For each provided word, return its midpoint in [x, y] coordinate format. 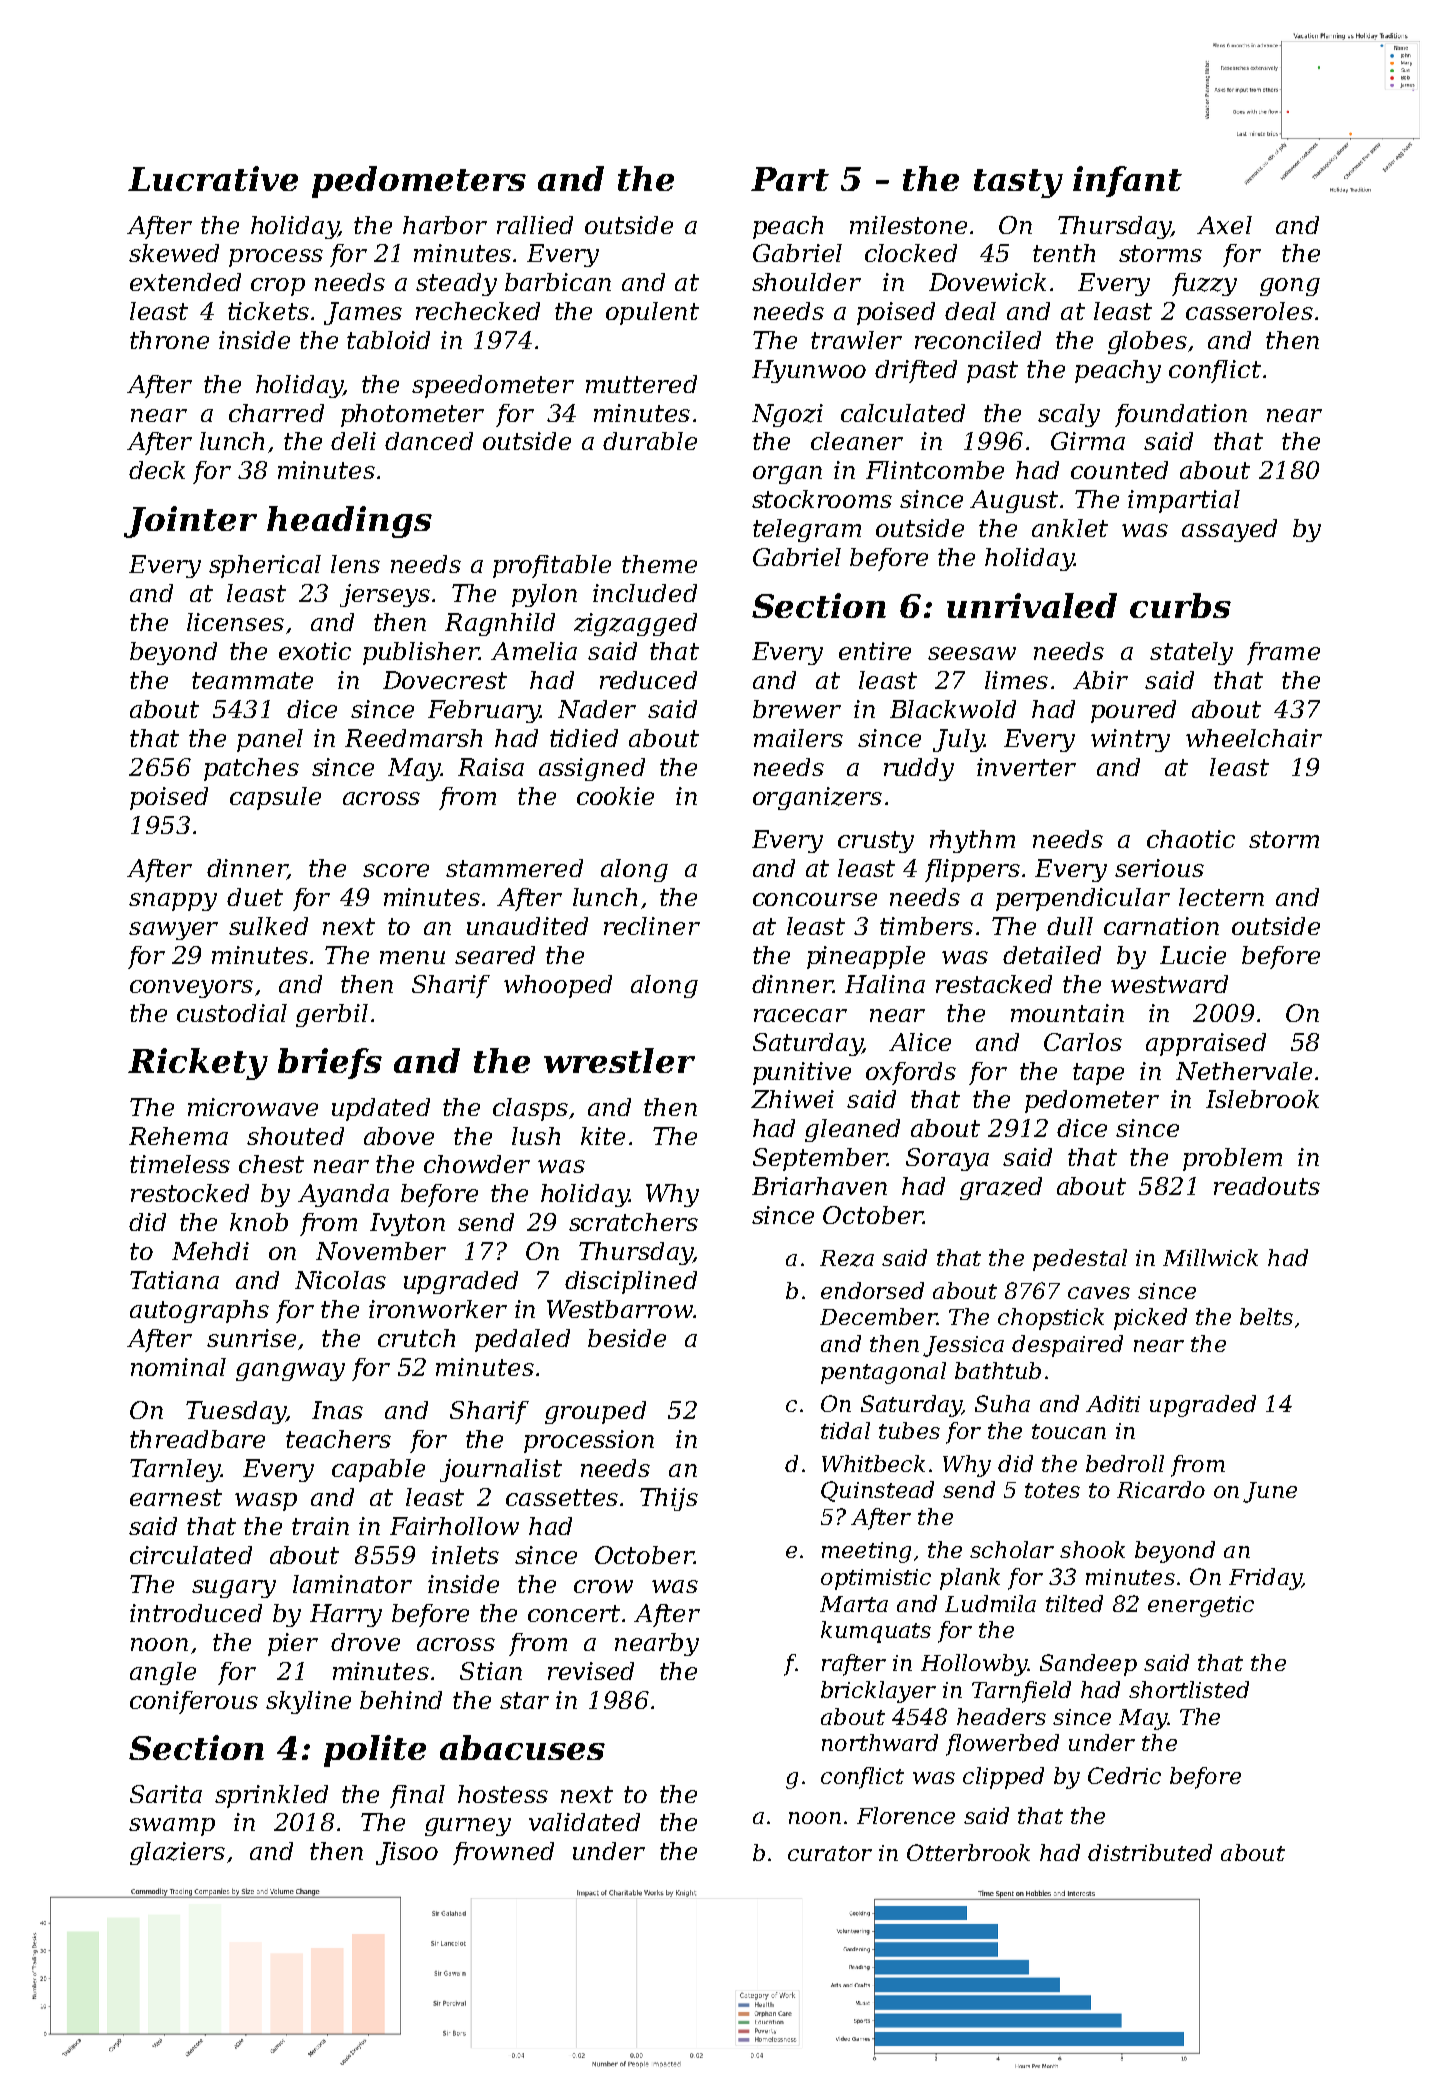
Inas [337, 1410]
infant [1127, 181]
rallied [535, 225]
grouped [595, 1412]
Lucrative [213, 178]
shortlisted [1189, 1689]
